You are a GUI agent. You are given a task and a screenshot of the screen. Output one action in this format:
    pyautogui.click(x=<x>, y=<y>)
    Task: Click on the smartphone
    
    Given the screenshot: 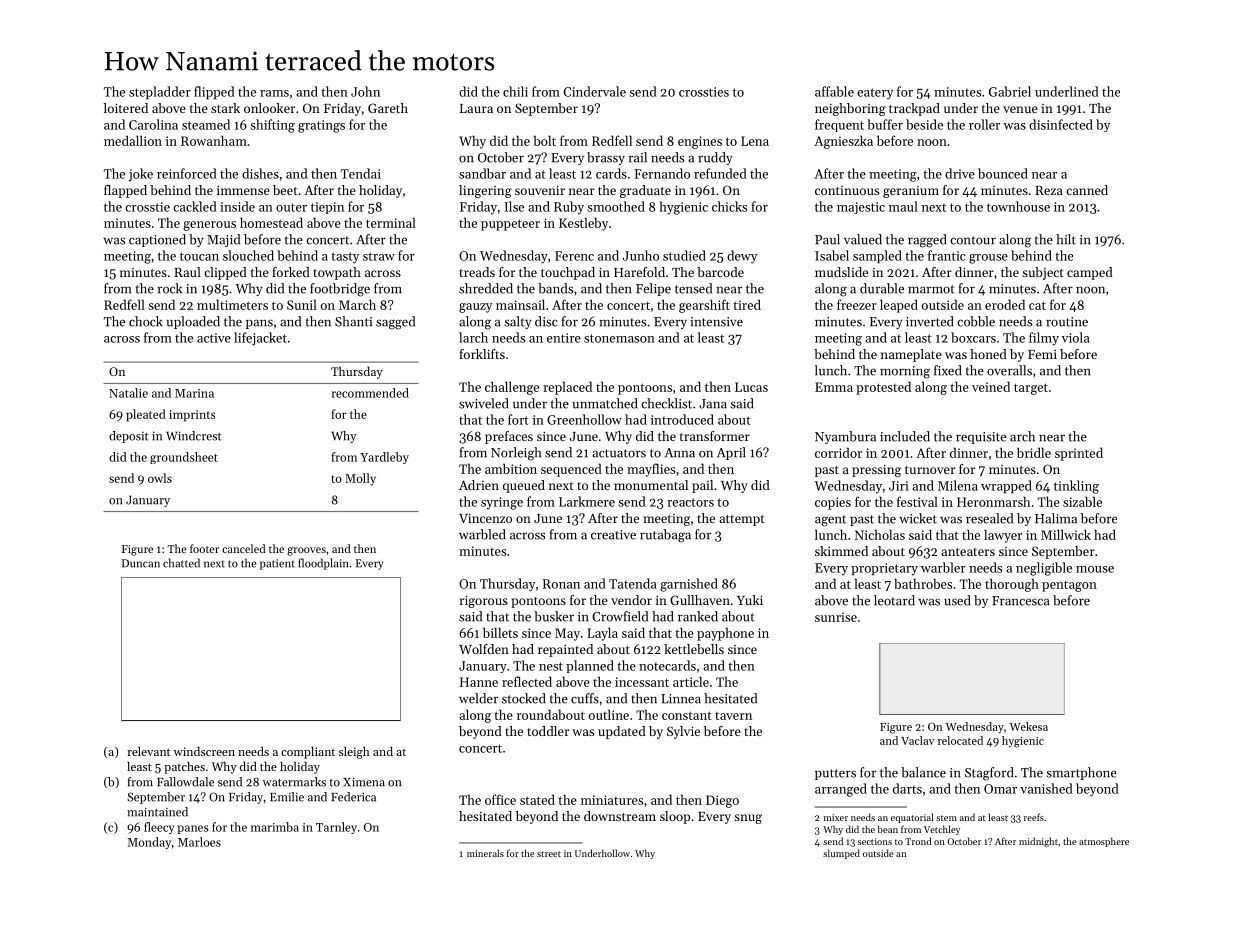 What is the action you would take?
    pyautogui.click(x=1081, y=773)
